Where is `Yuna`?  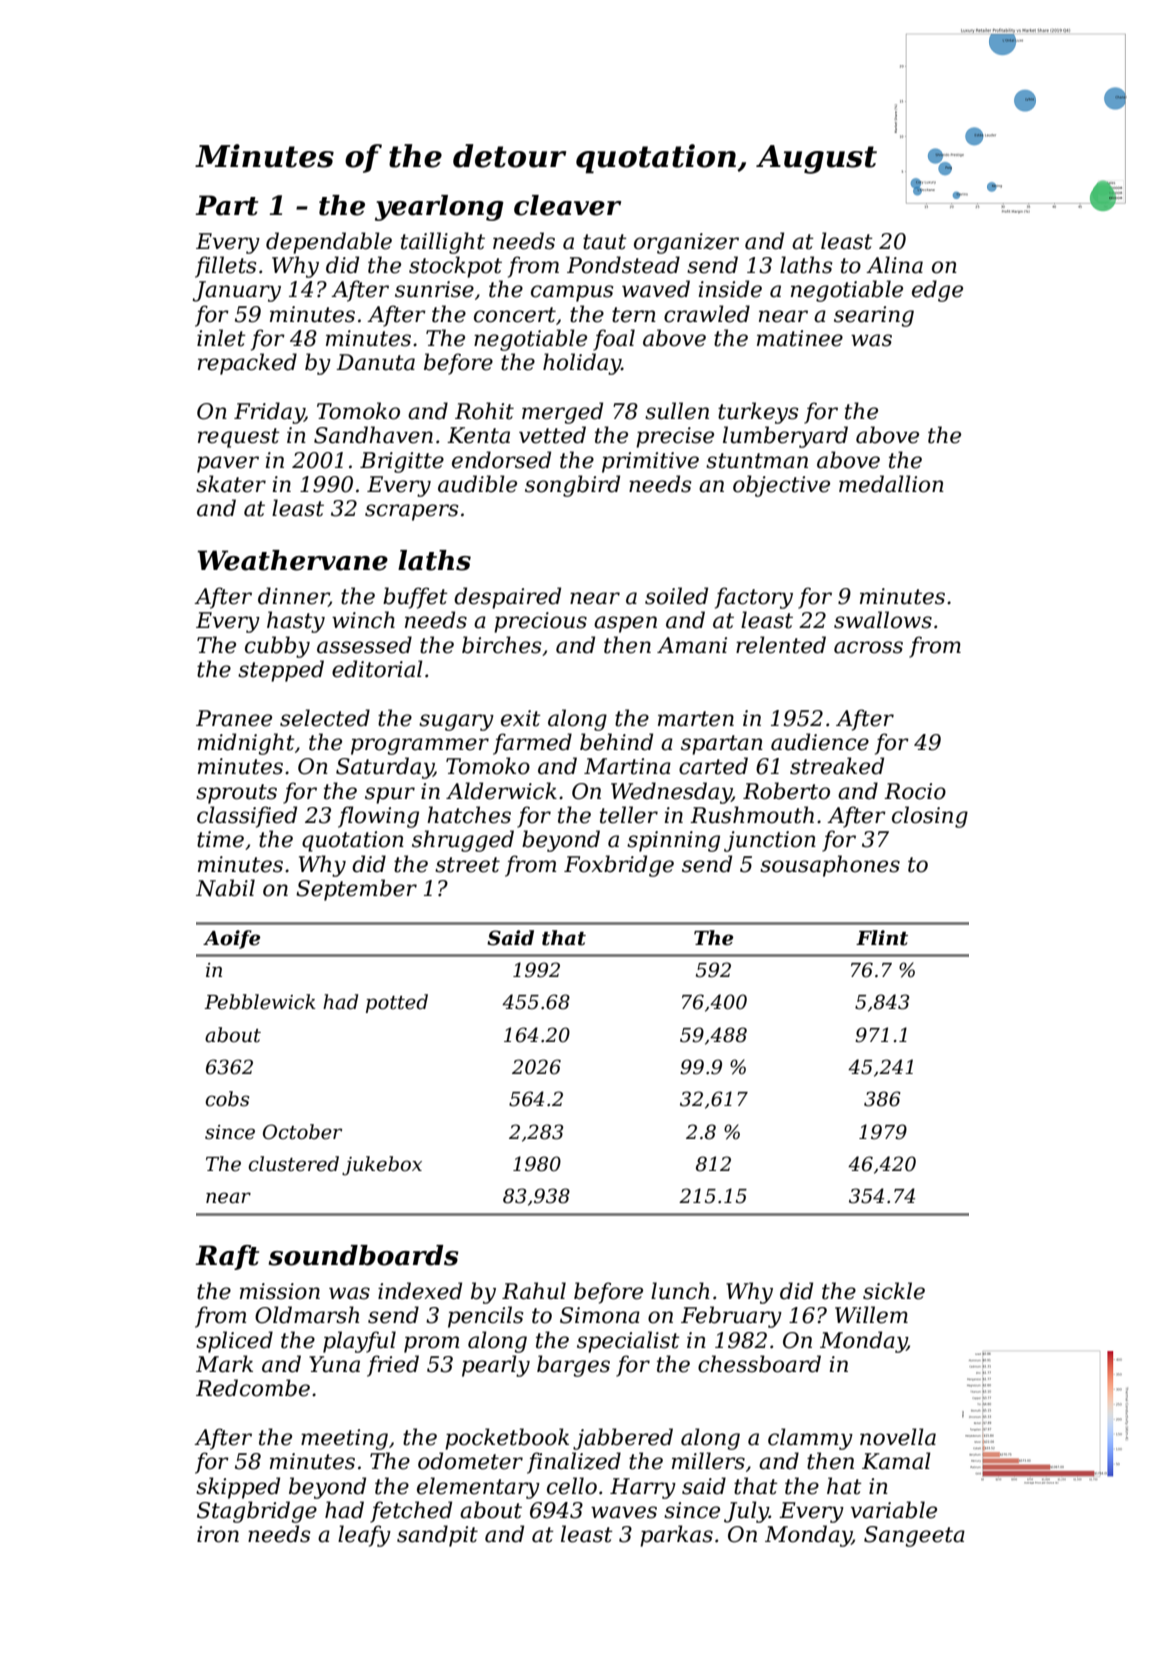 Yuna is located at coordinates (334, 1364).
